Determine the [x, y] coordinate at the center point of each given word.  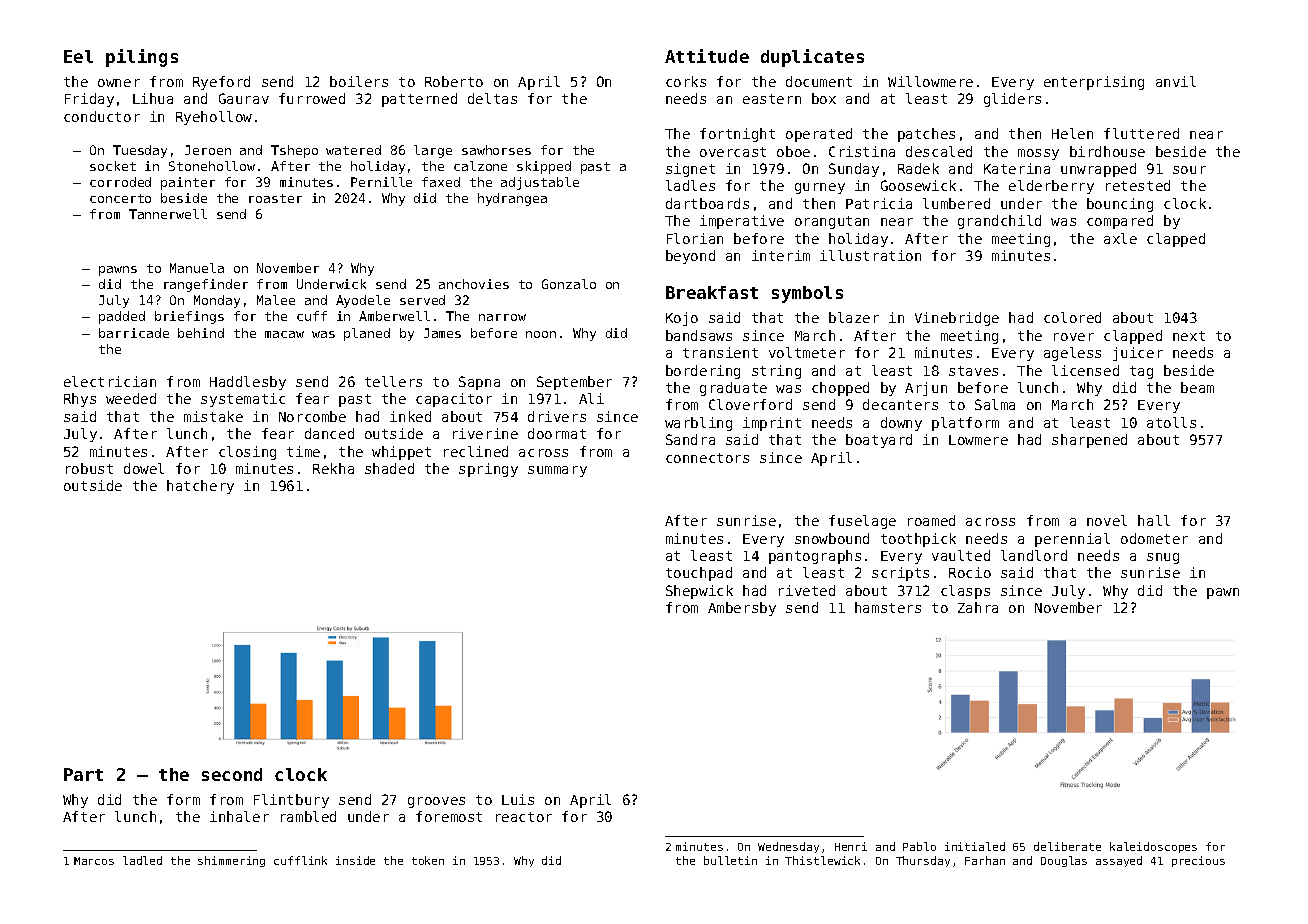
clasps [965, 592]
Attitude [707, 56]
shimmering [231, 861]
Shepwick [699, 592]
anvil [1176, 81]
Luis [518, 799]
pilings [142, 58]
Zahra [978, 607]
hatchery [200, 487]
